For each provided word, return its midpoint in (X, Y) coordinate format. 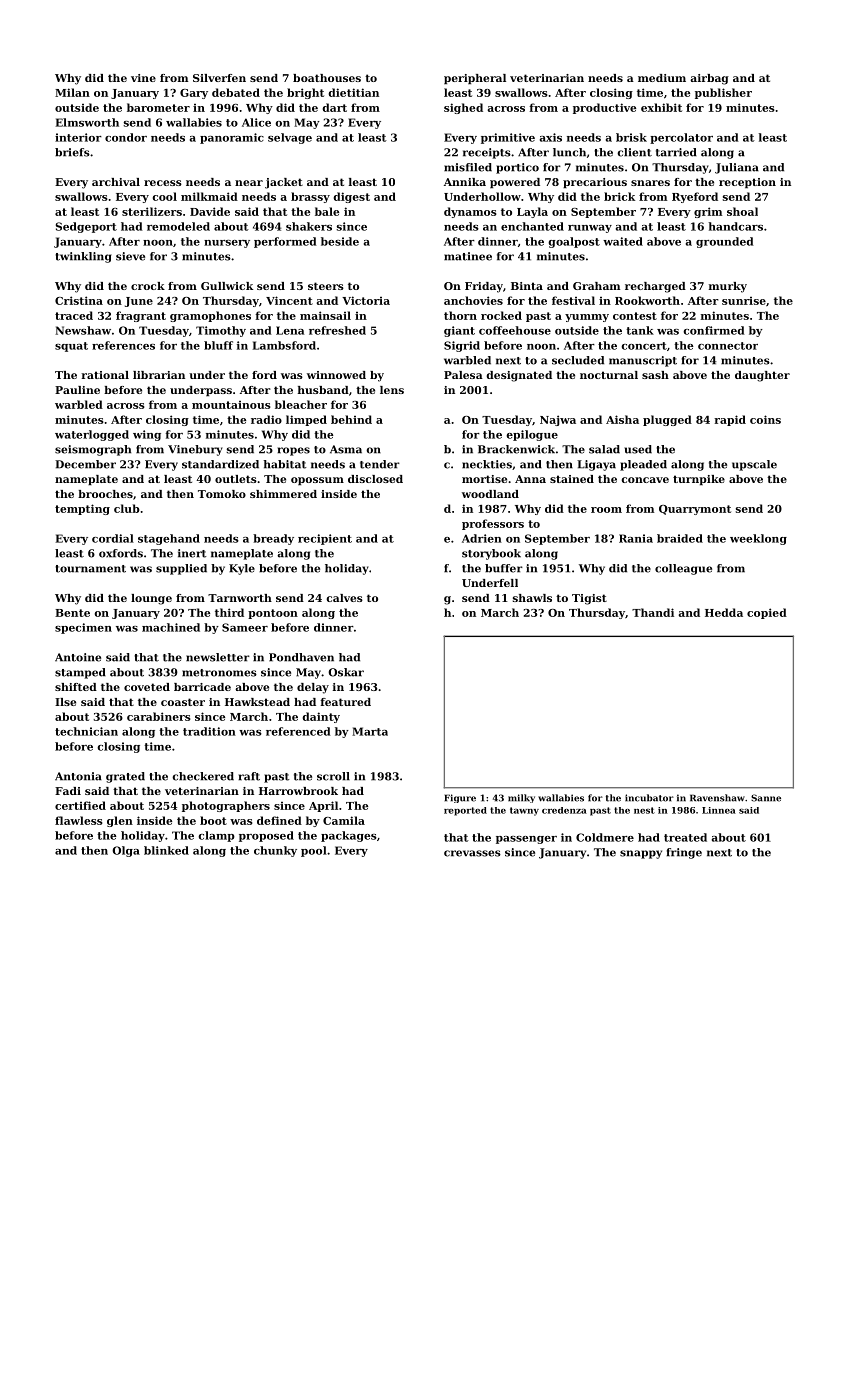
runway (590, 229)
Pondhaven (301, 657)
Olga (126, 851)
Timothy (221, 331)
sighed (463, 108)
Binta (527, 286)
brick (619, 196)
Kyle (242, 569)
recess (163, 183)
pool (314, 851)
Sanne (766, 798)
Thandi (653, 612)
